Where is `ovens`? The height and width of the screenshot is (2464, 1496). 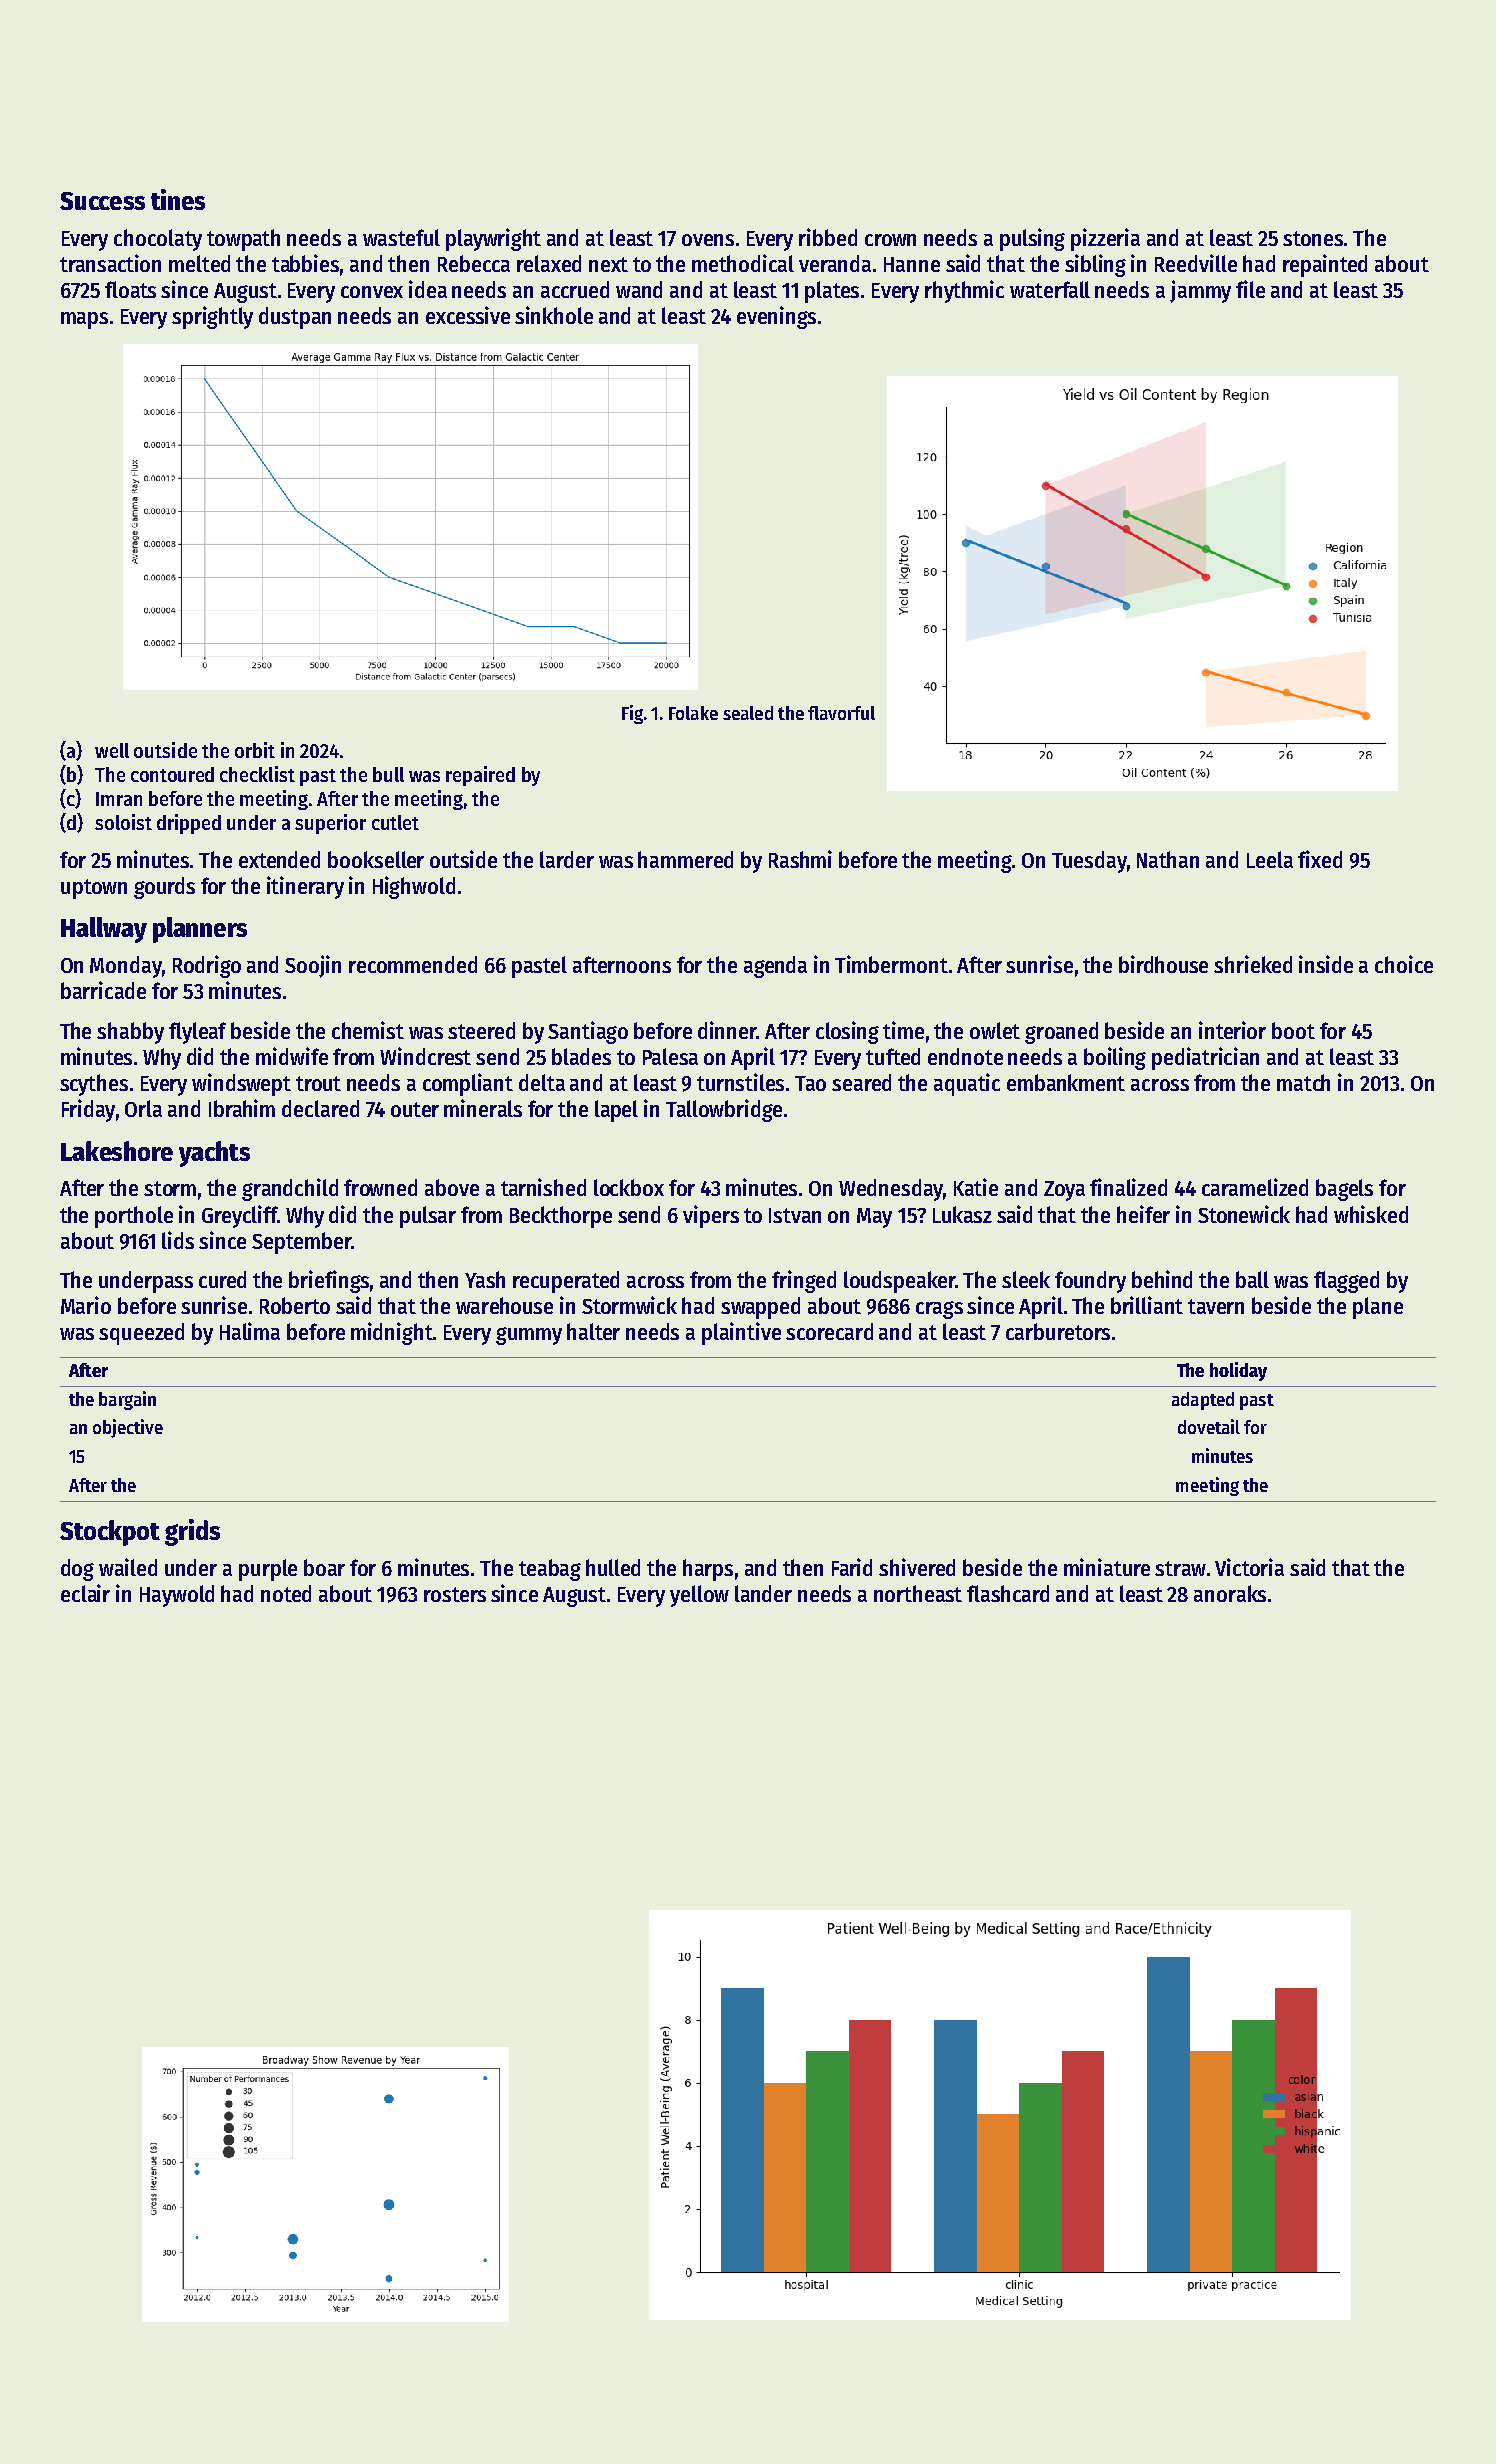 ovens is located at coordinates (708, 240).
